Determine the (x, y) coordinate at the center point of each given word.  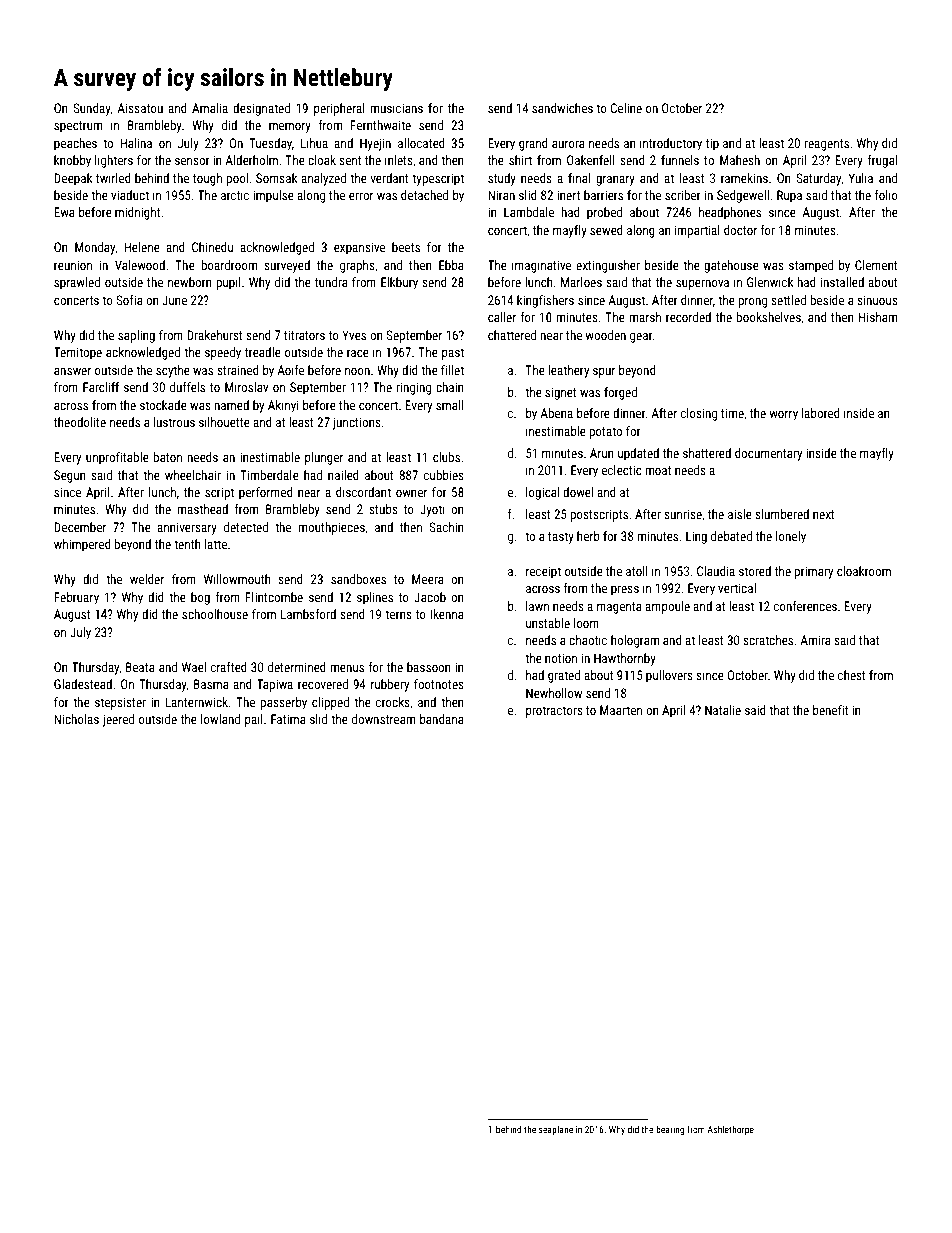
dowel (578, 492)
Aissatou (140, 108)
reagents (827, 145)
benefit (831, 710)
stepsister (120, 703)
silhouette (224, 422)
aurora (568, 144)
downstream (383, 719)
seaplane (556, 1130)
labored (821, 413)
